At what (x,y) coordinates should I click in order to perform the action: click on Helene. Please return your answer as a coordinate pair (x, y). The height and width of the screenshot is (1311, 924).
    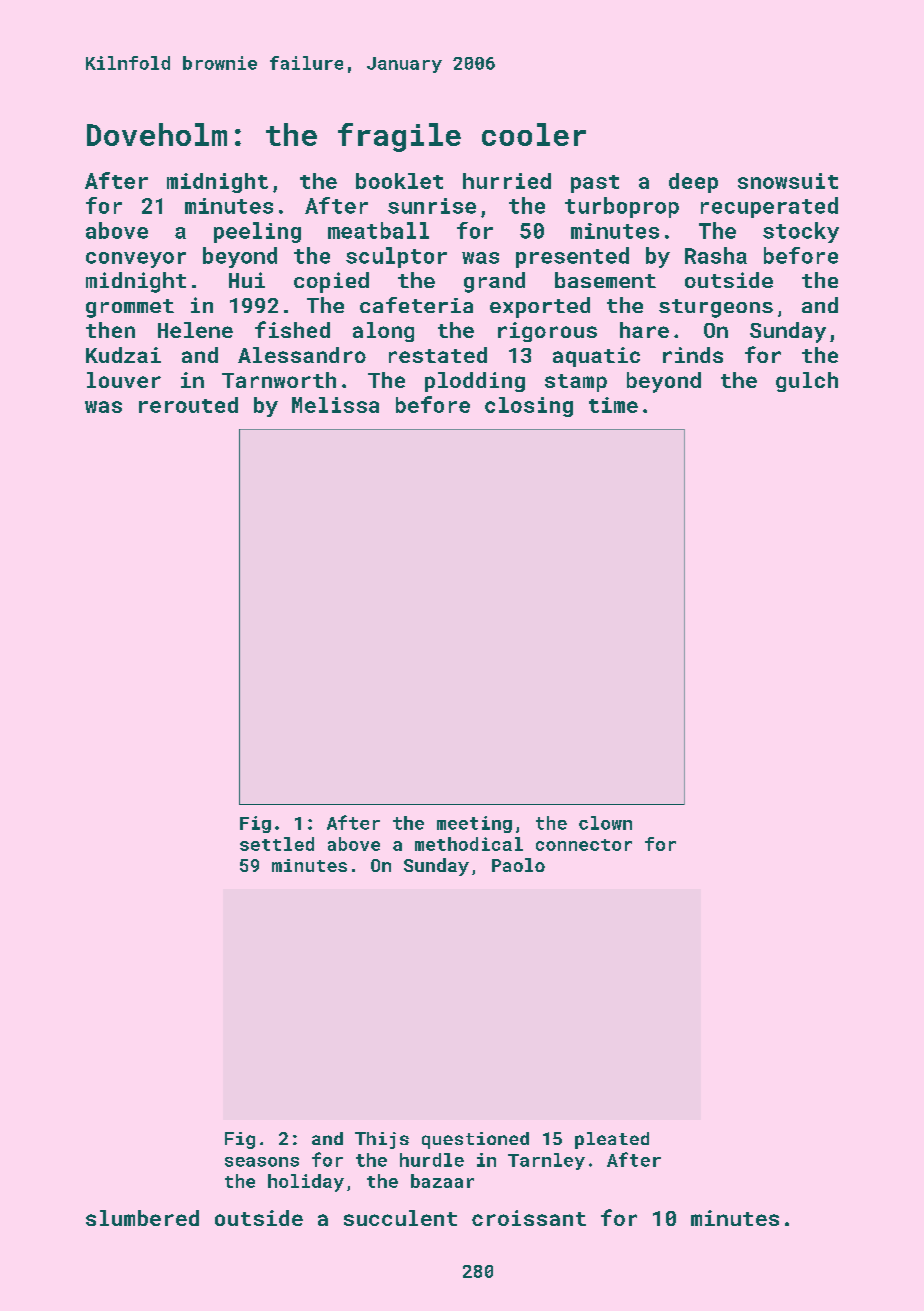
    Looking at the image, I should click on (195, 330).
